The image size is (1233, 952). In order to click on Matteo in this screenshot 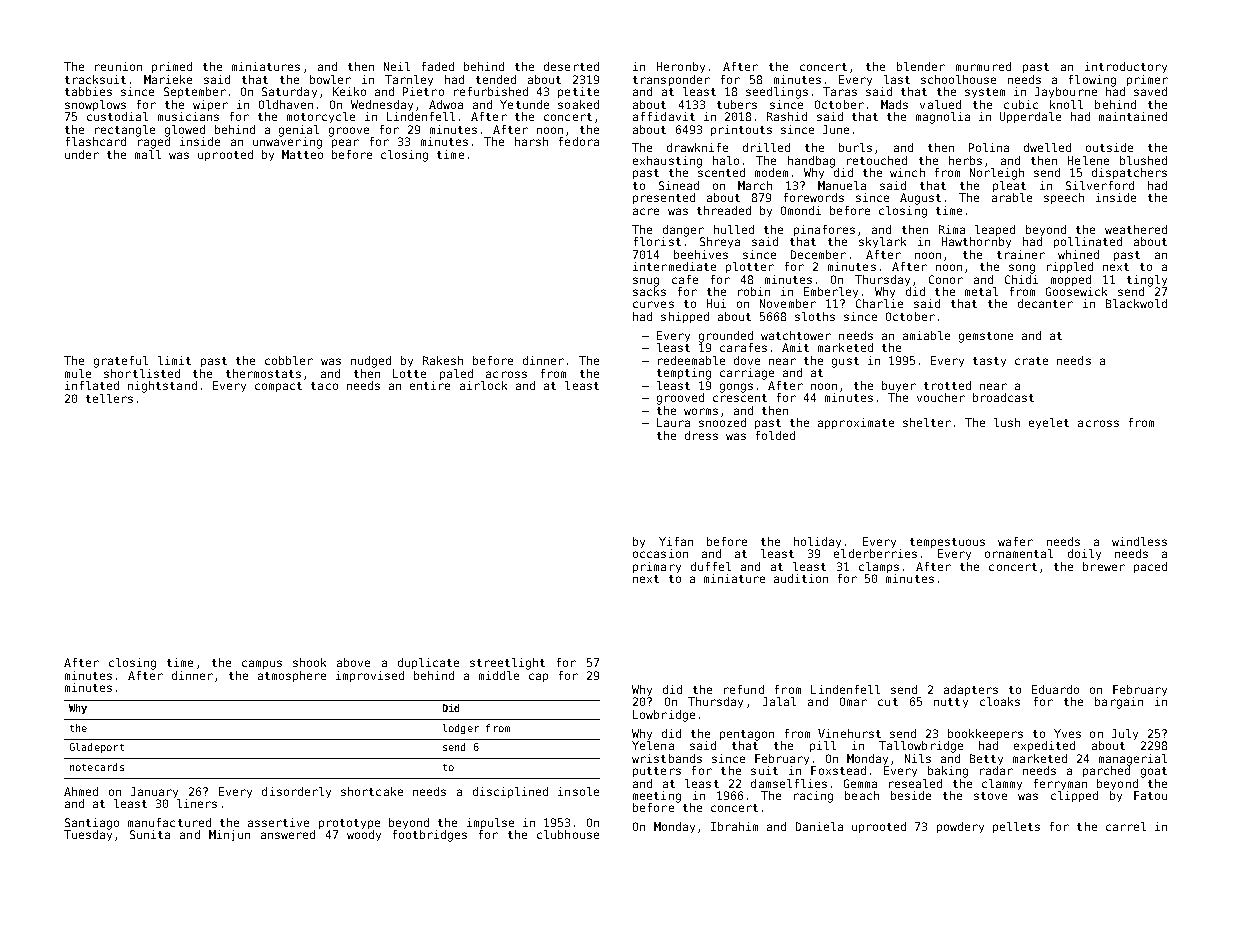, I will do `click(302, 154)`.
